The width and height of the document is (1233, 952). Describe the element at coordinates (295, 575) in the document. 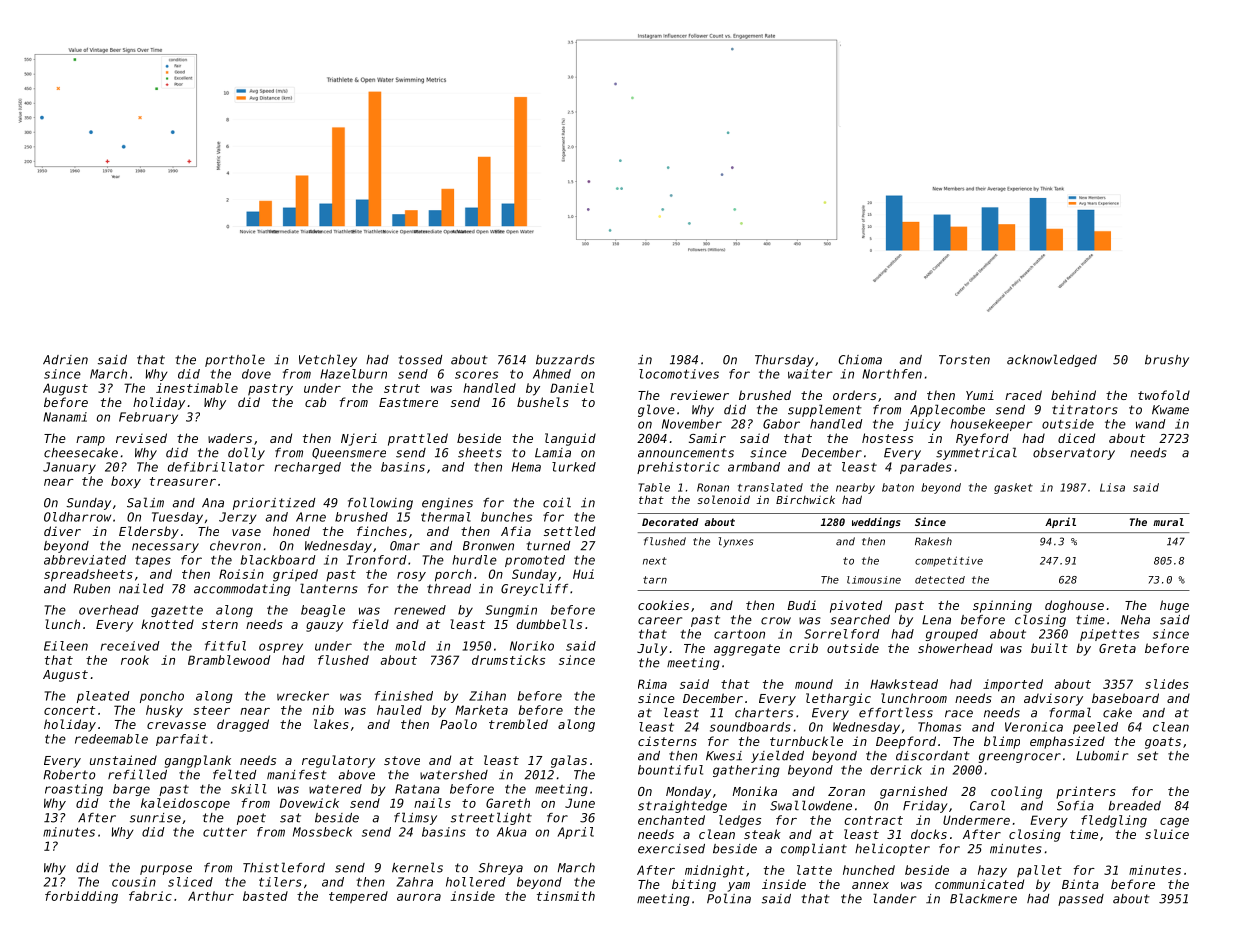

I see `griped` at that location.
